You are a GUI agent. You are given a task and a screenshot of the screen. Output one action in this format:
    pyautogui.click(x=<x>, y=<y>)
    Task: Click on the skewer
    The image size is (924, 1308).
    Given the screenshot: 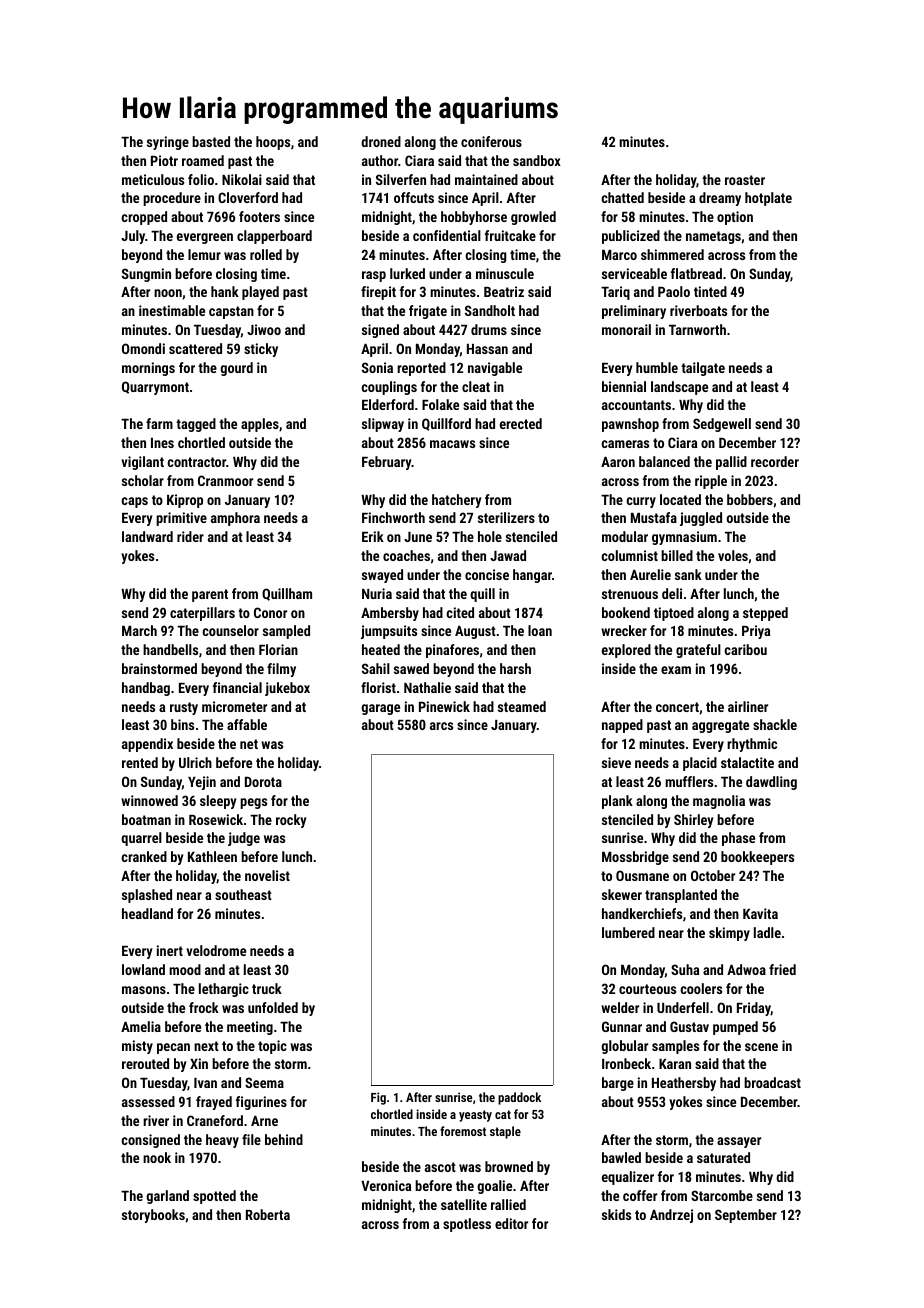 What is the action you would take?
    pyautogui.click(x=622, y=894)
